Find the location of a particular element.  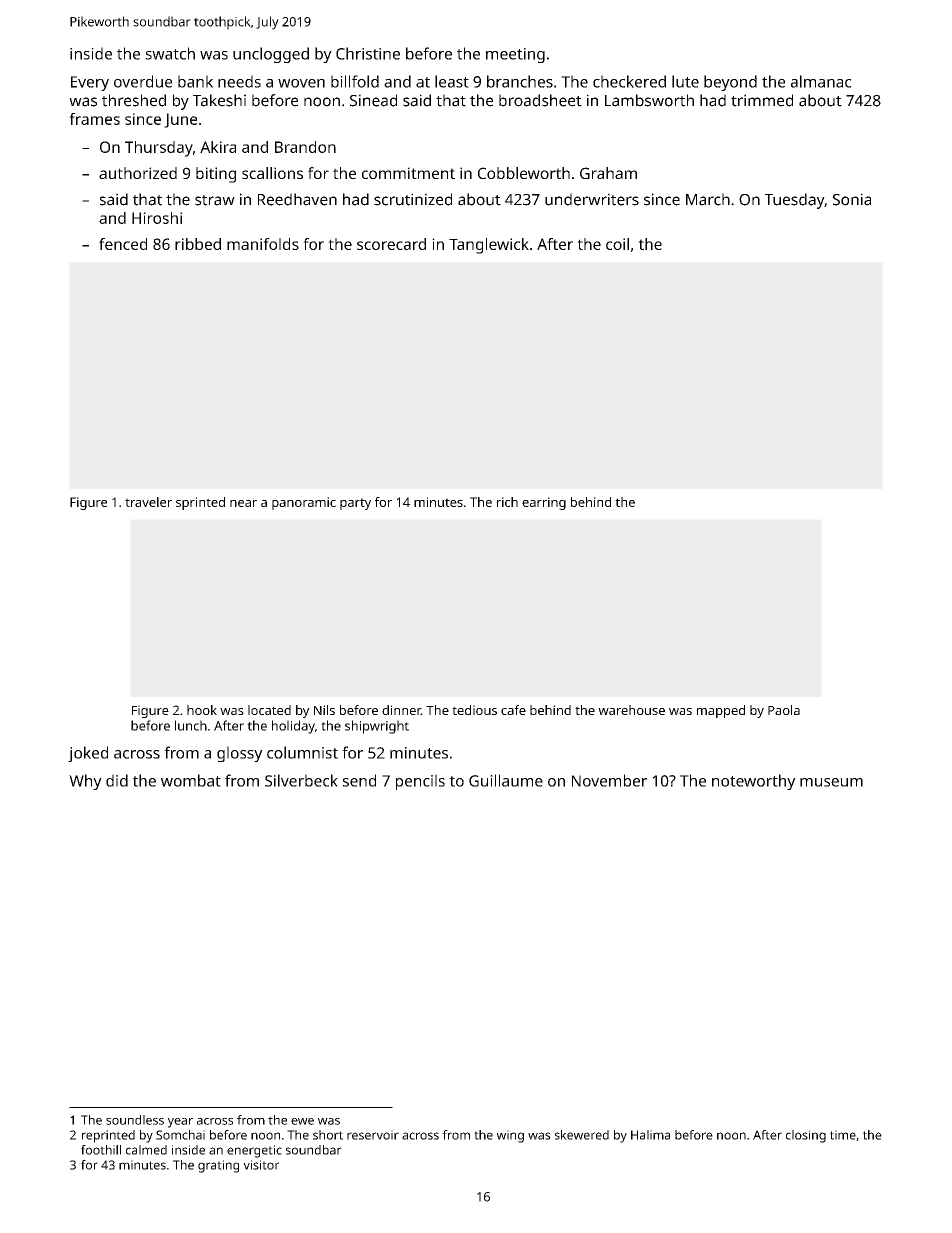

wombat is located at coordinates (191, 780).
